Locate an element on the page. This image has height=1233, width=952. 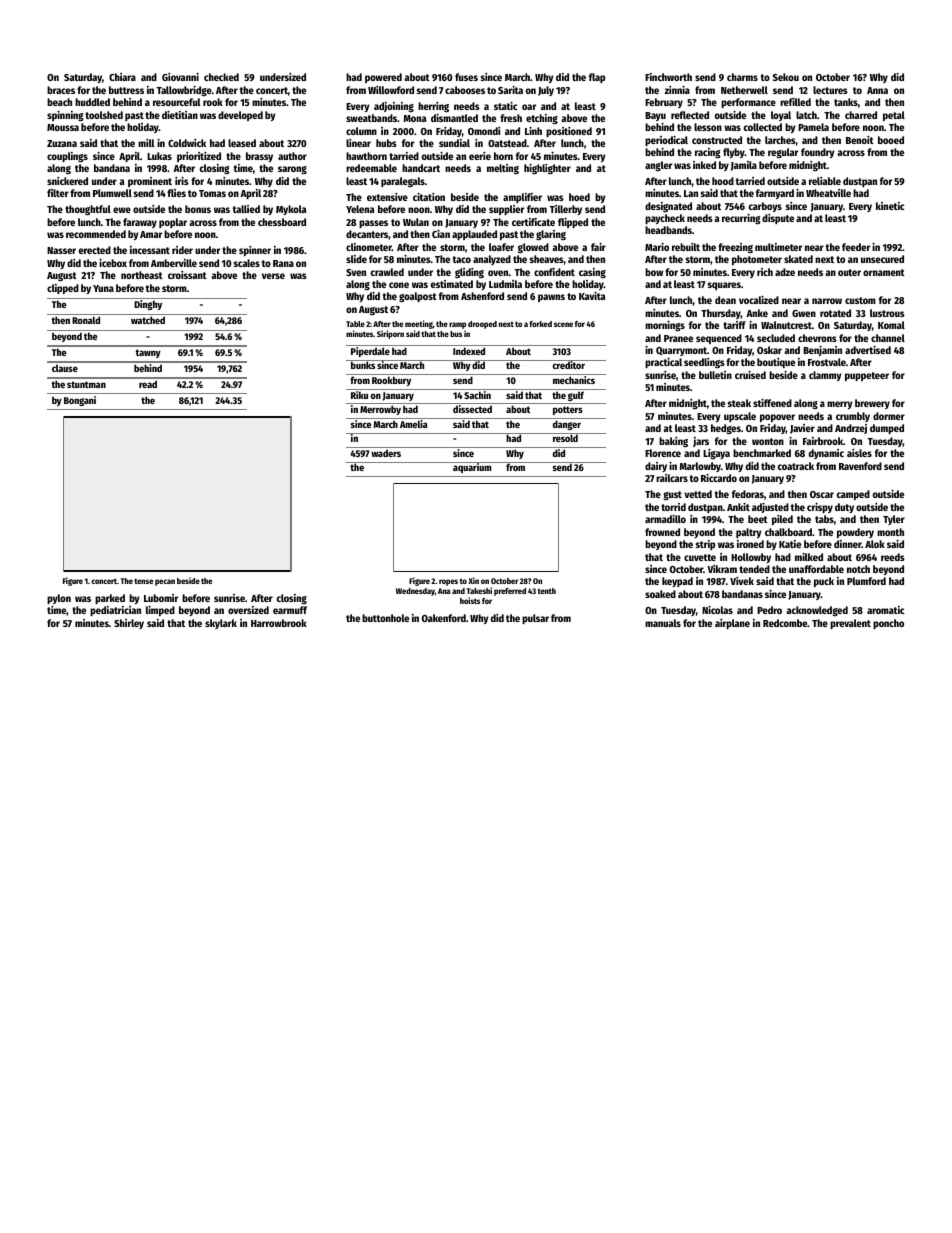
puppeteer is located at coordinates (867, 376).
